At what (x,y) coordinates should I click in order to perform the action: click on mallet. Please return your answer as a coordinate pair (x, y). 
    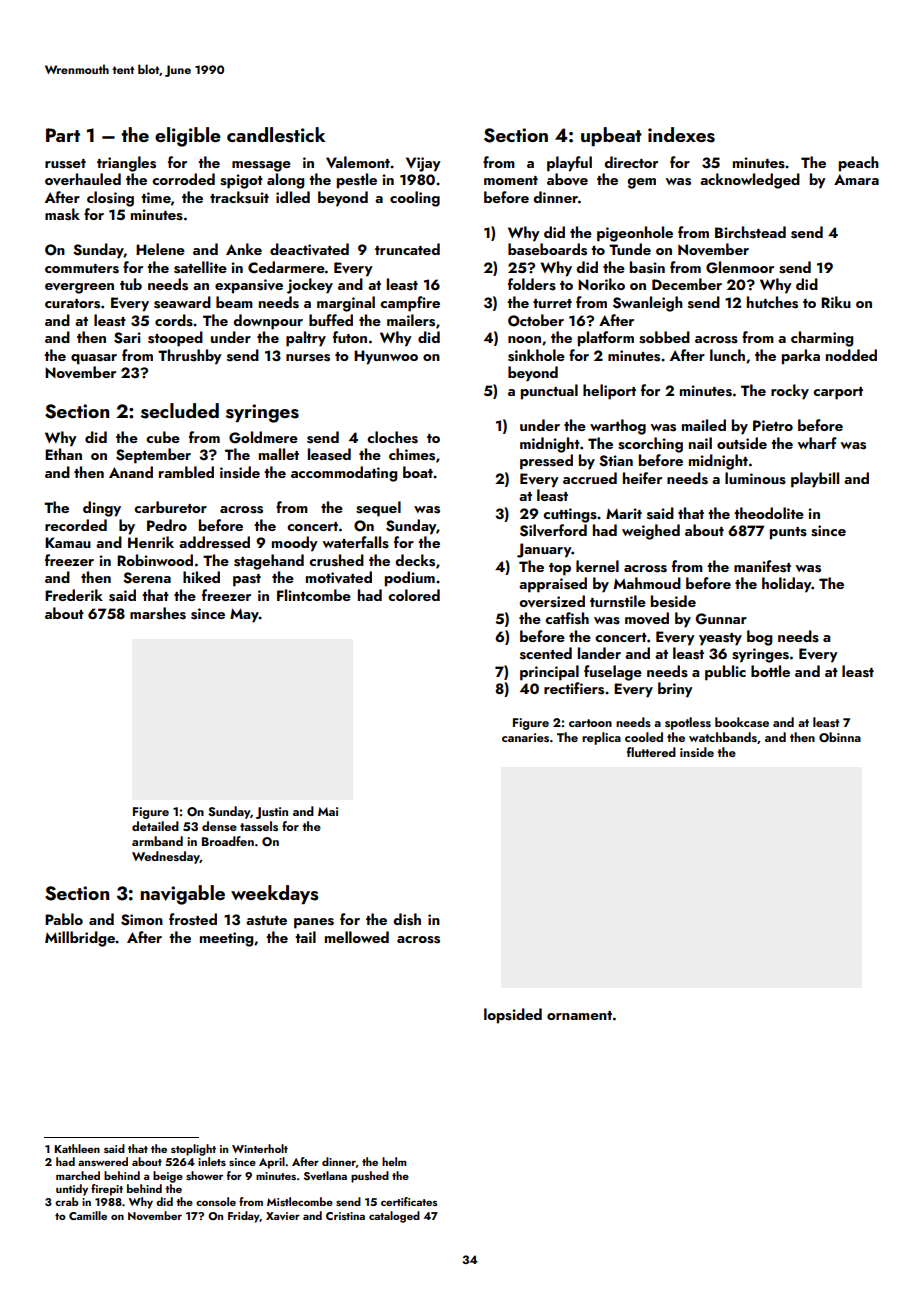
    Looking at the image, I should click on (279, 454).
